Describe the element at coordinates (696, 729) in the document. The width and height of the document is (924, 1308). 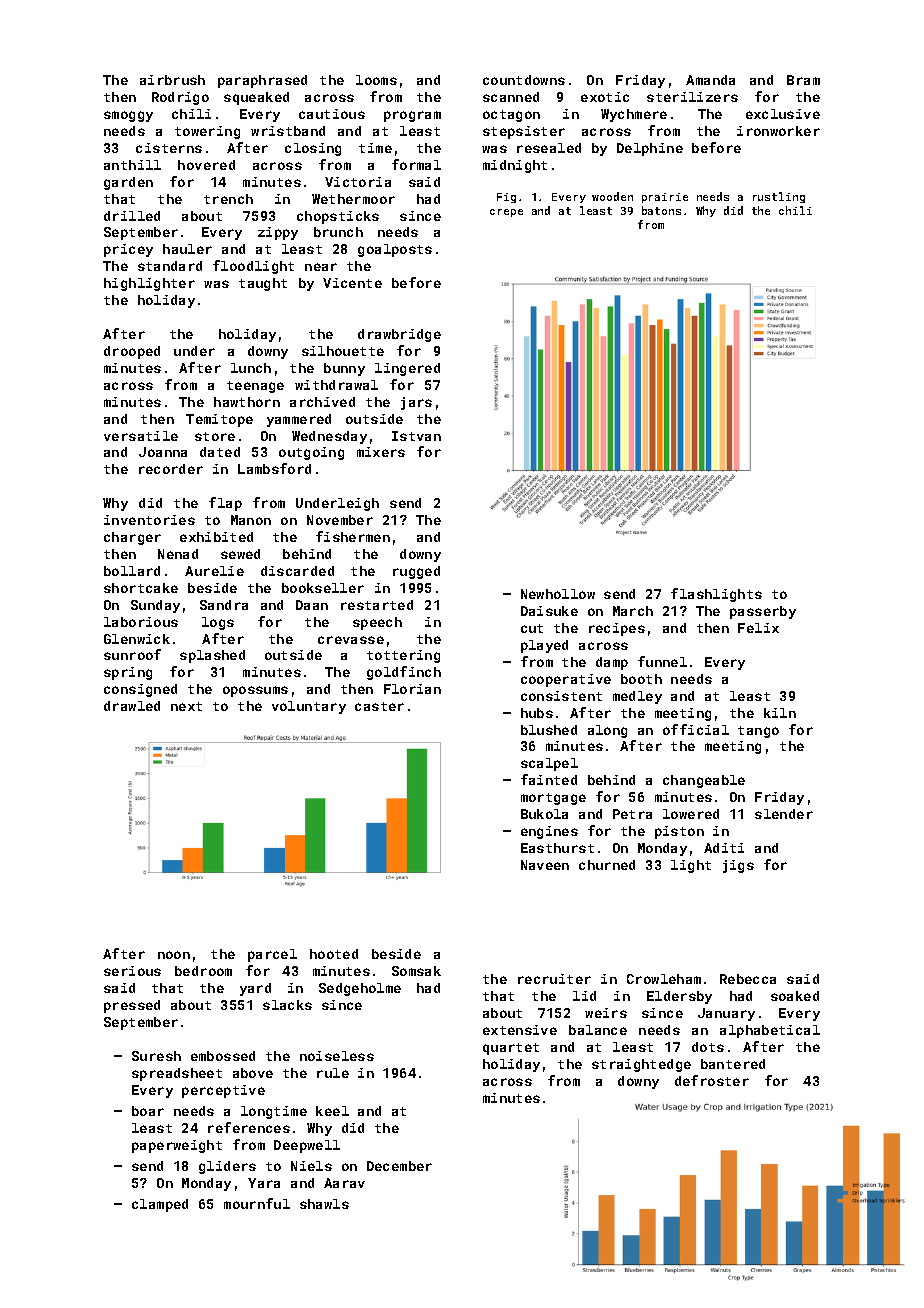
I see `official` at that location.
